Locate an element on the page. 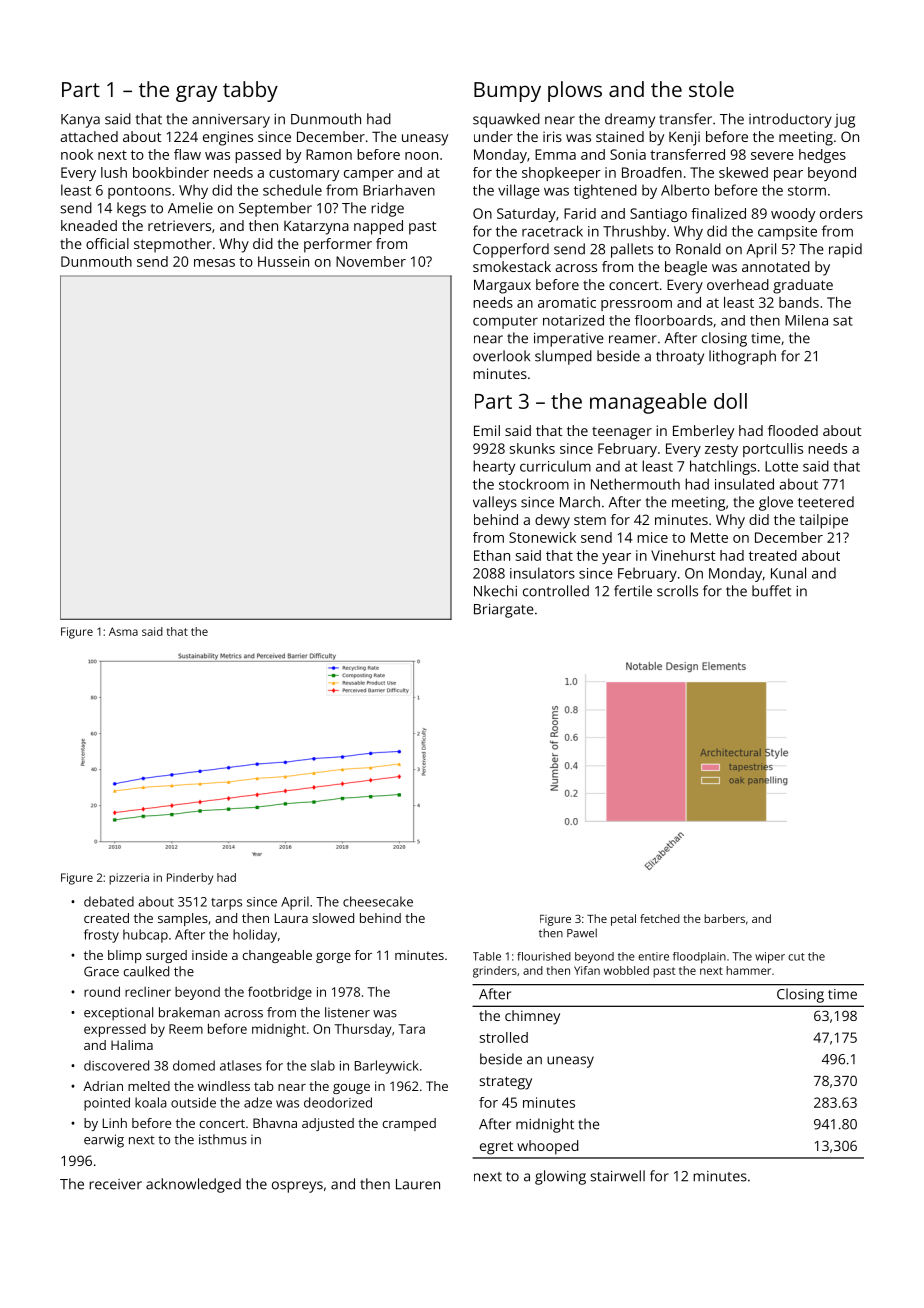 This document has height=1308, width=924. tabby is located at coordinates (250, 91).
